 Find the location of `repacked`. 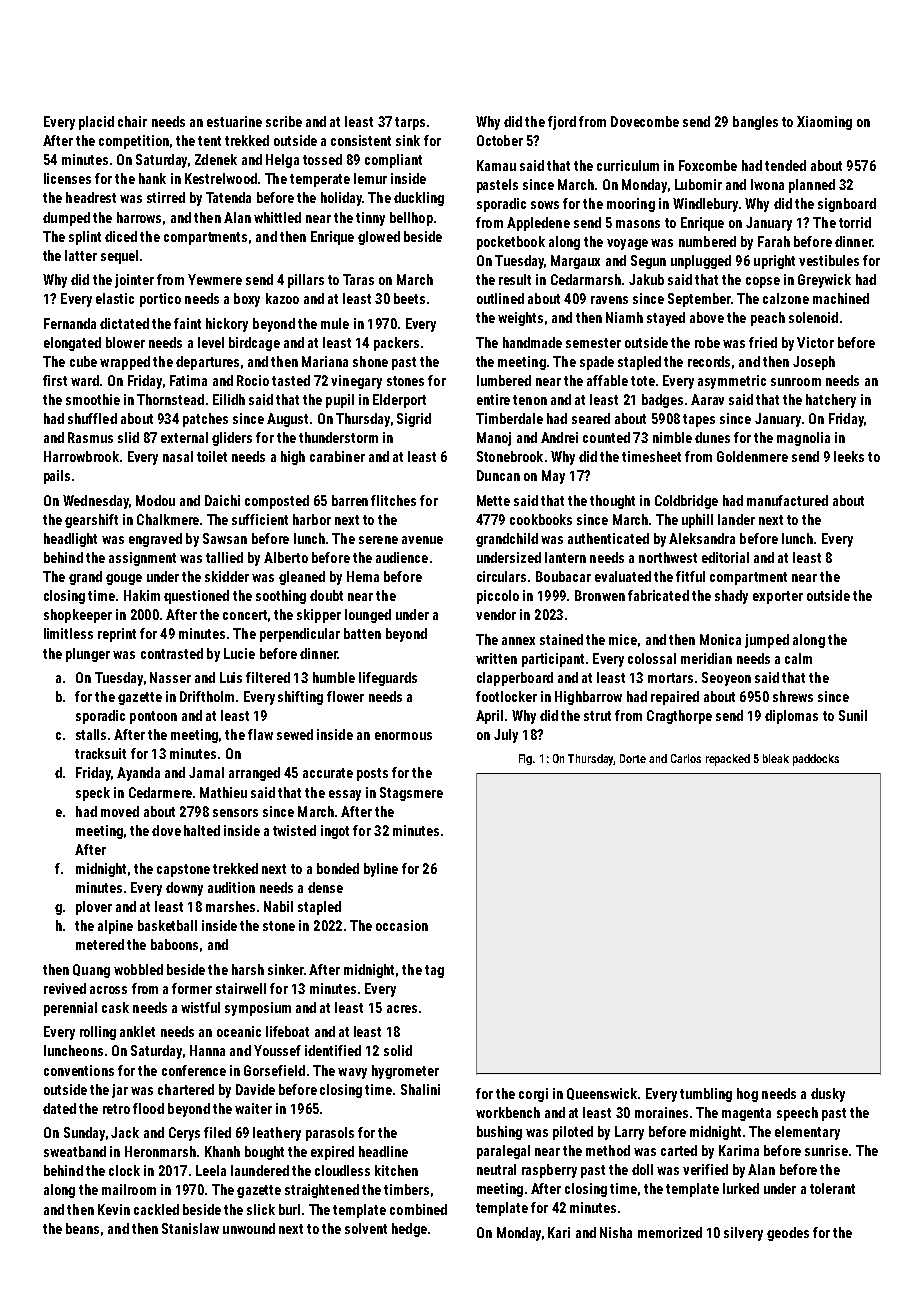

repacked is located at coordinates (728, 760).
